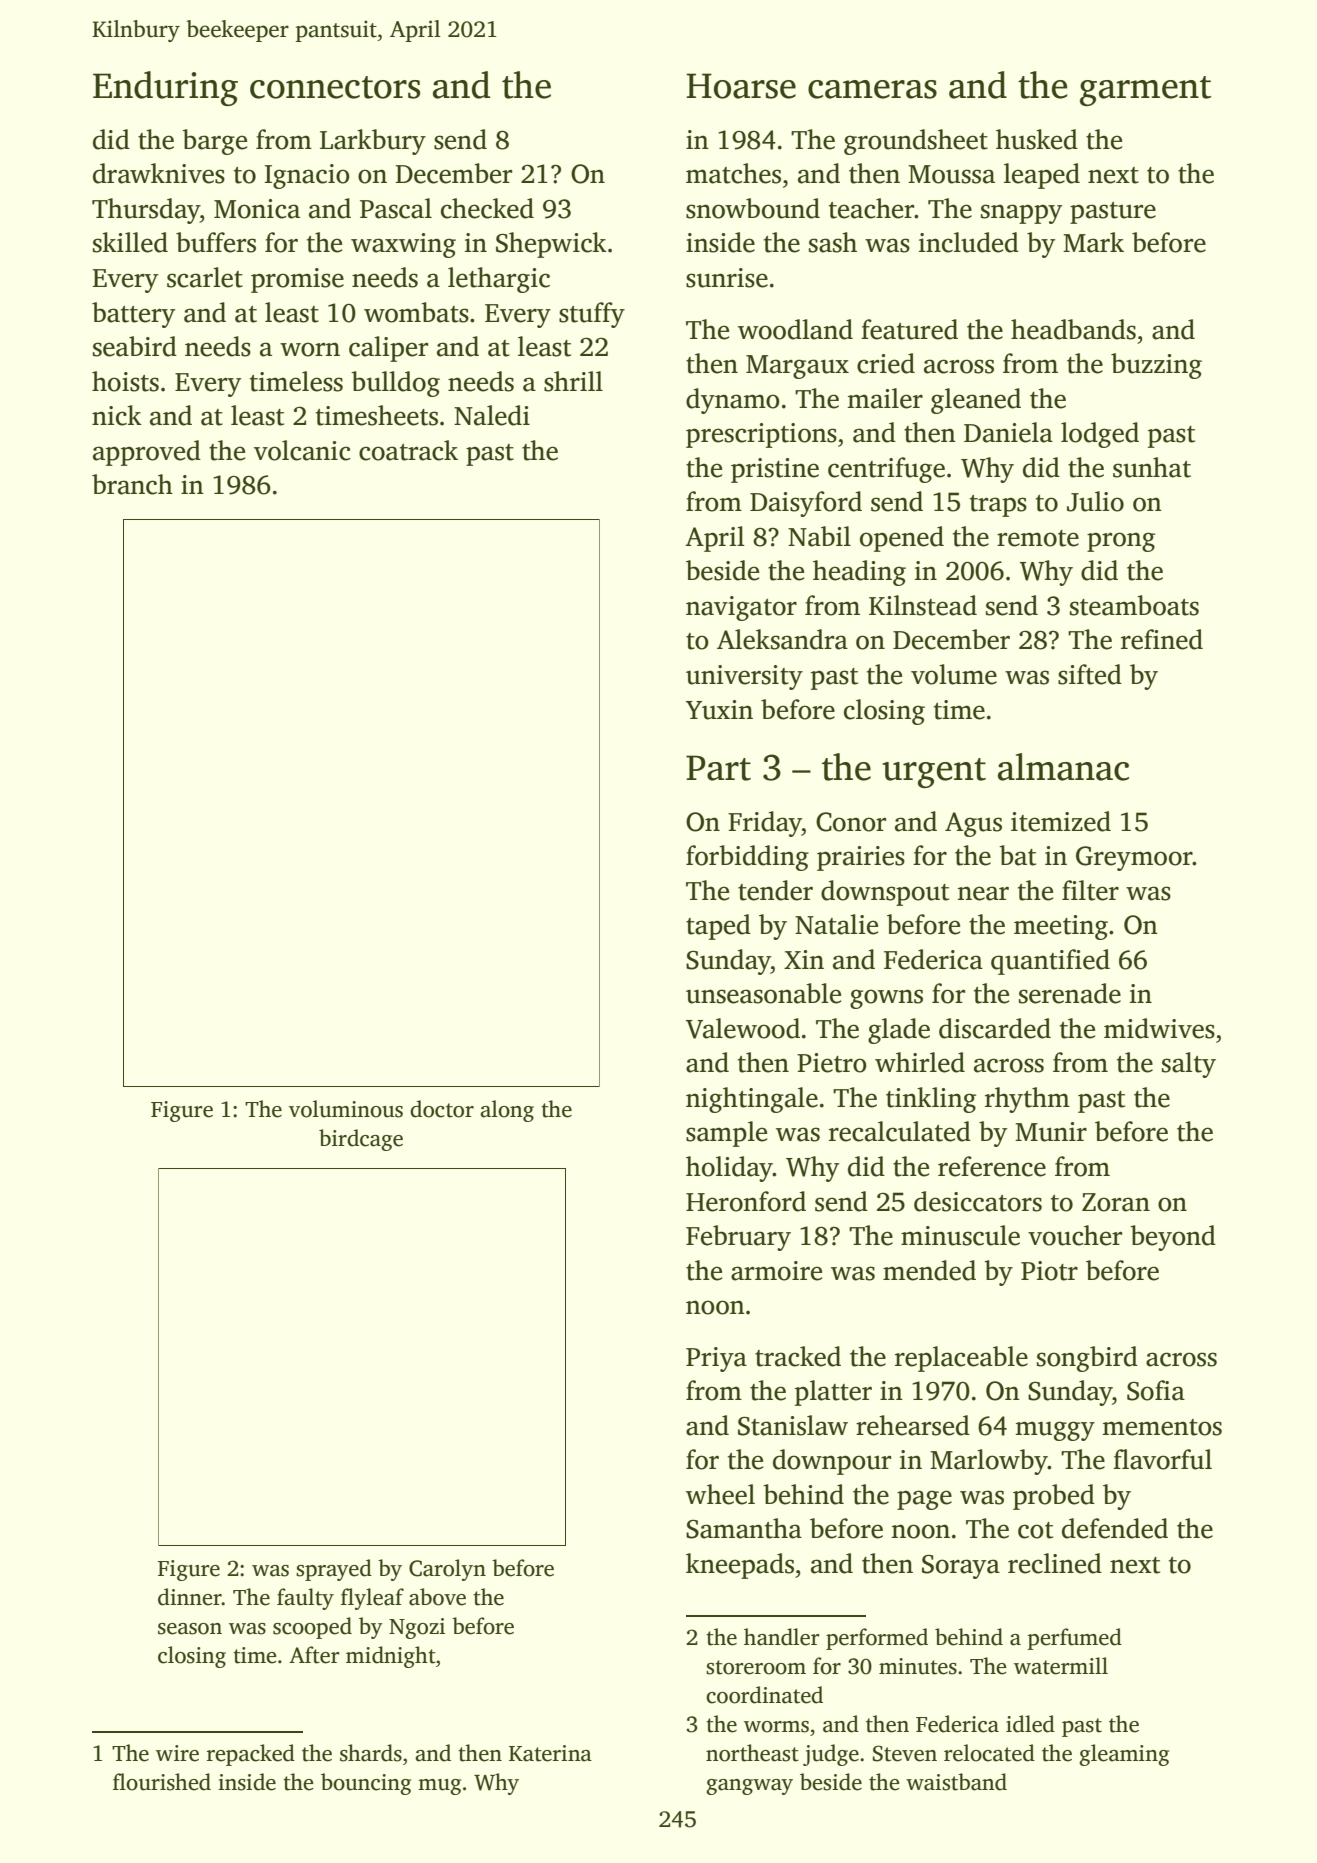  Describe the element at coordinates (335, 87) in the image. I see `connectors` at that location.
